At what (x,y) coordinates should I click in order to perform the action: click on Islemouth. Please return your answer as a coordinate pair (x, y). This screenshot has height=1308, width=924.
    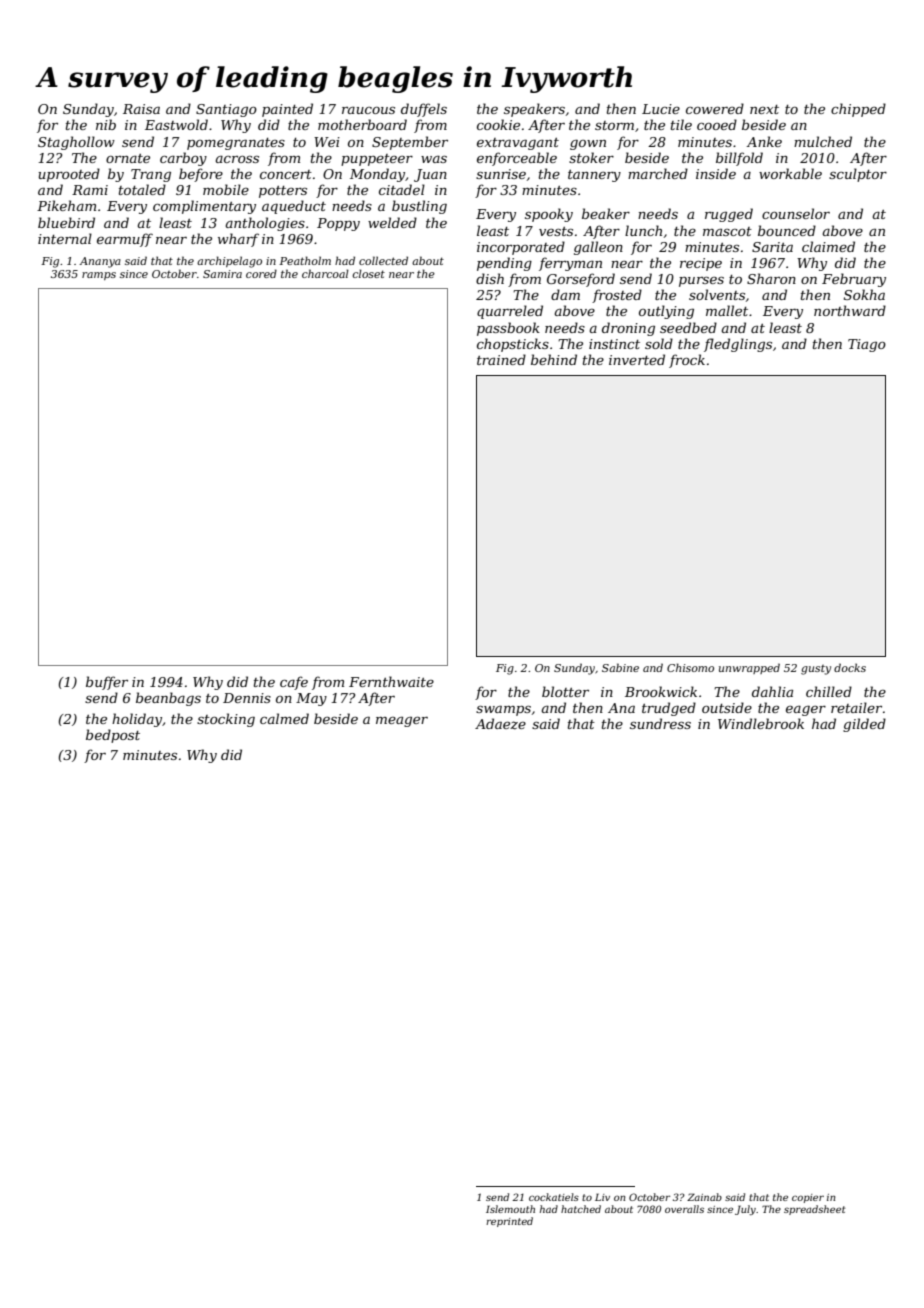
    Looking at the image, I should click on (510, 1209).
